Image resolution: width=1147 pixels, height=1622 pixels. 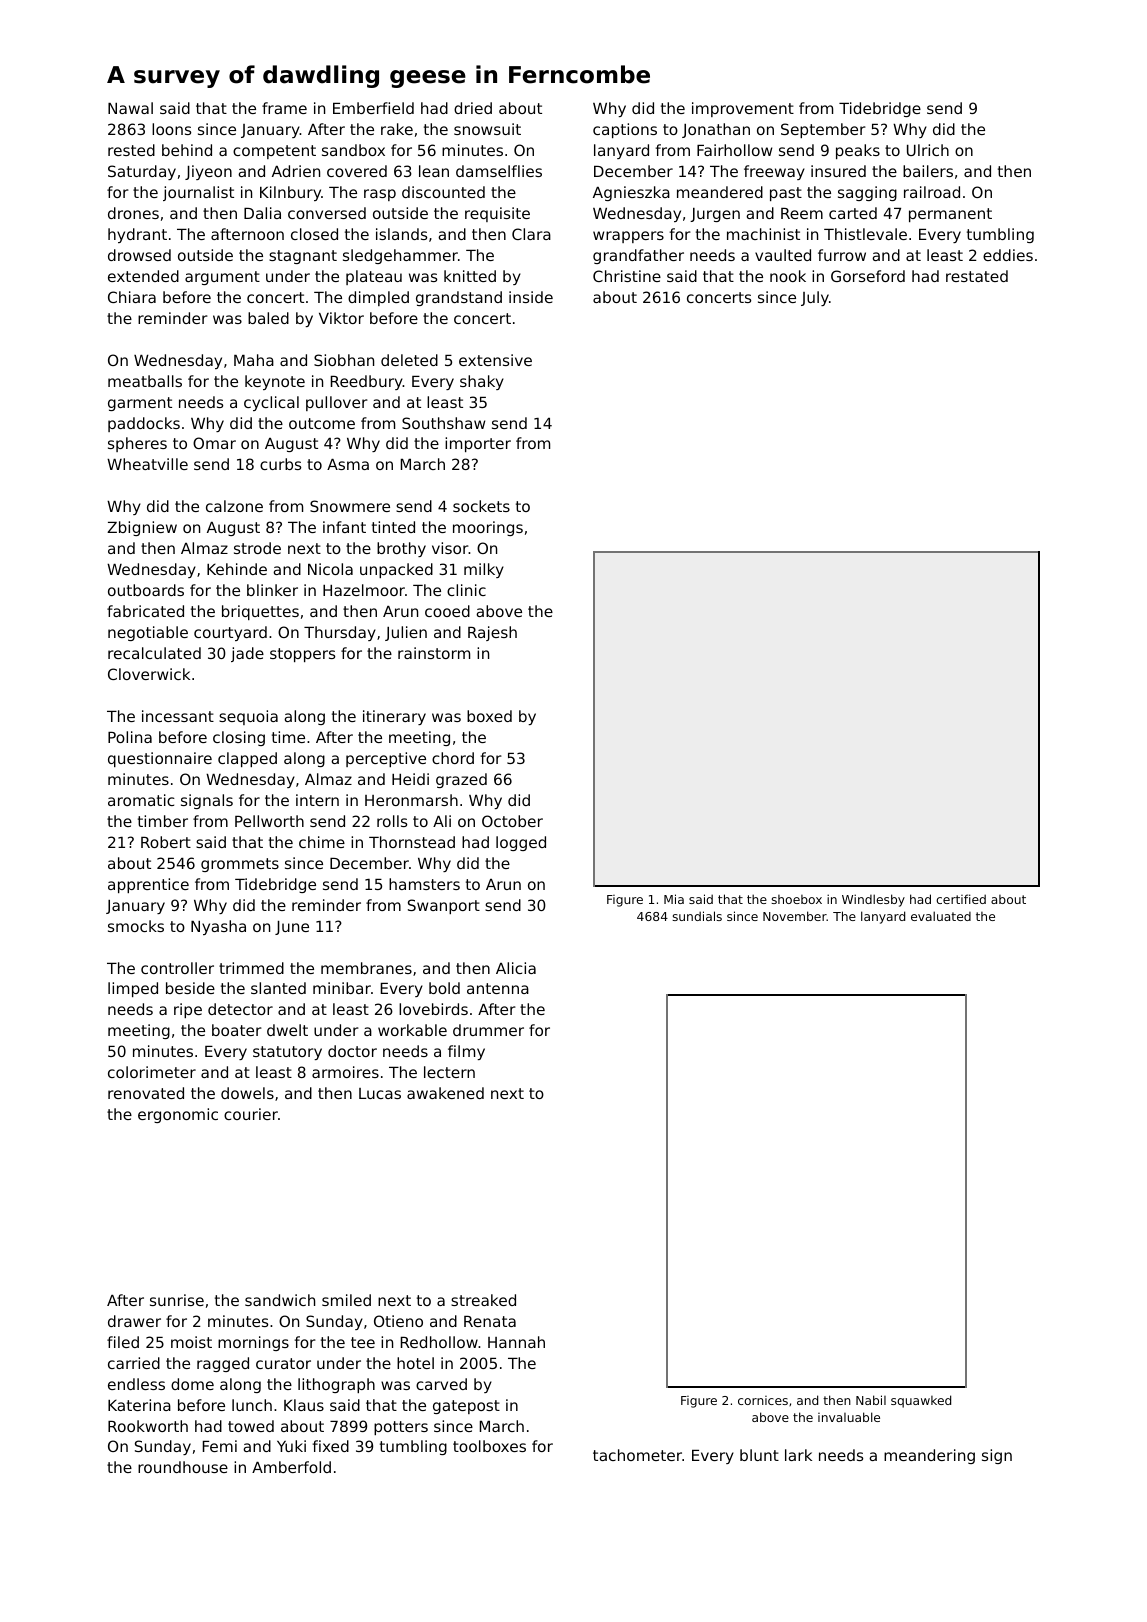 What do you see at coordinates (631, 193) in the screenshot?
I see `Agnieszka` at bounding box center [631, 193].
